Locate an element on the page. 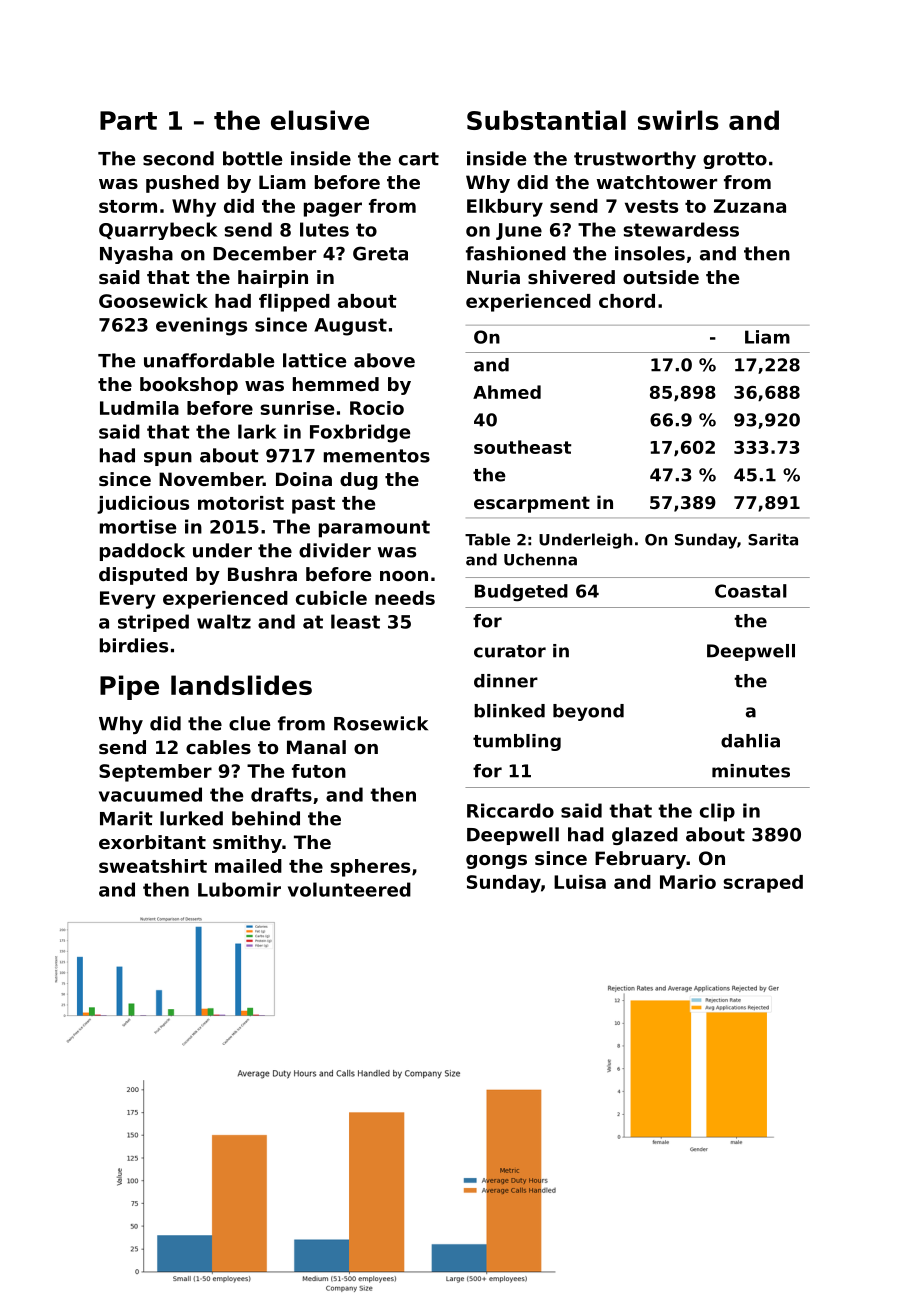  Zuzana is located at coordinates (750, 206).
